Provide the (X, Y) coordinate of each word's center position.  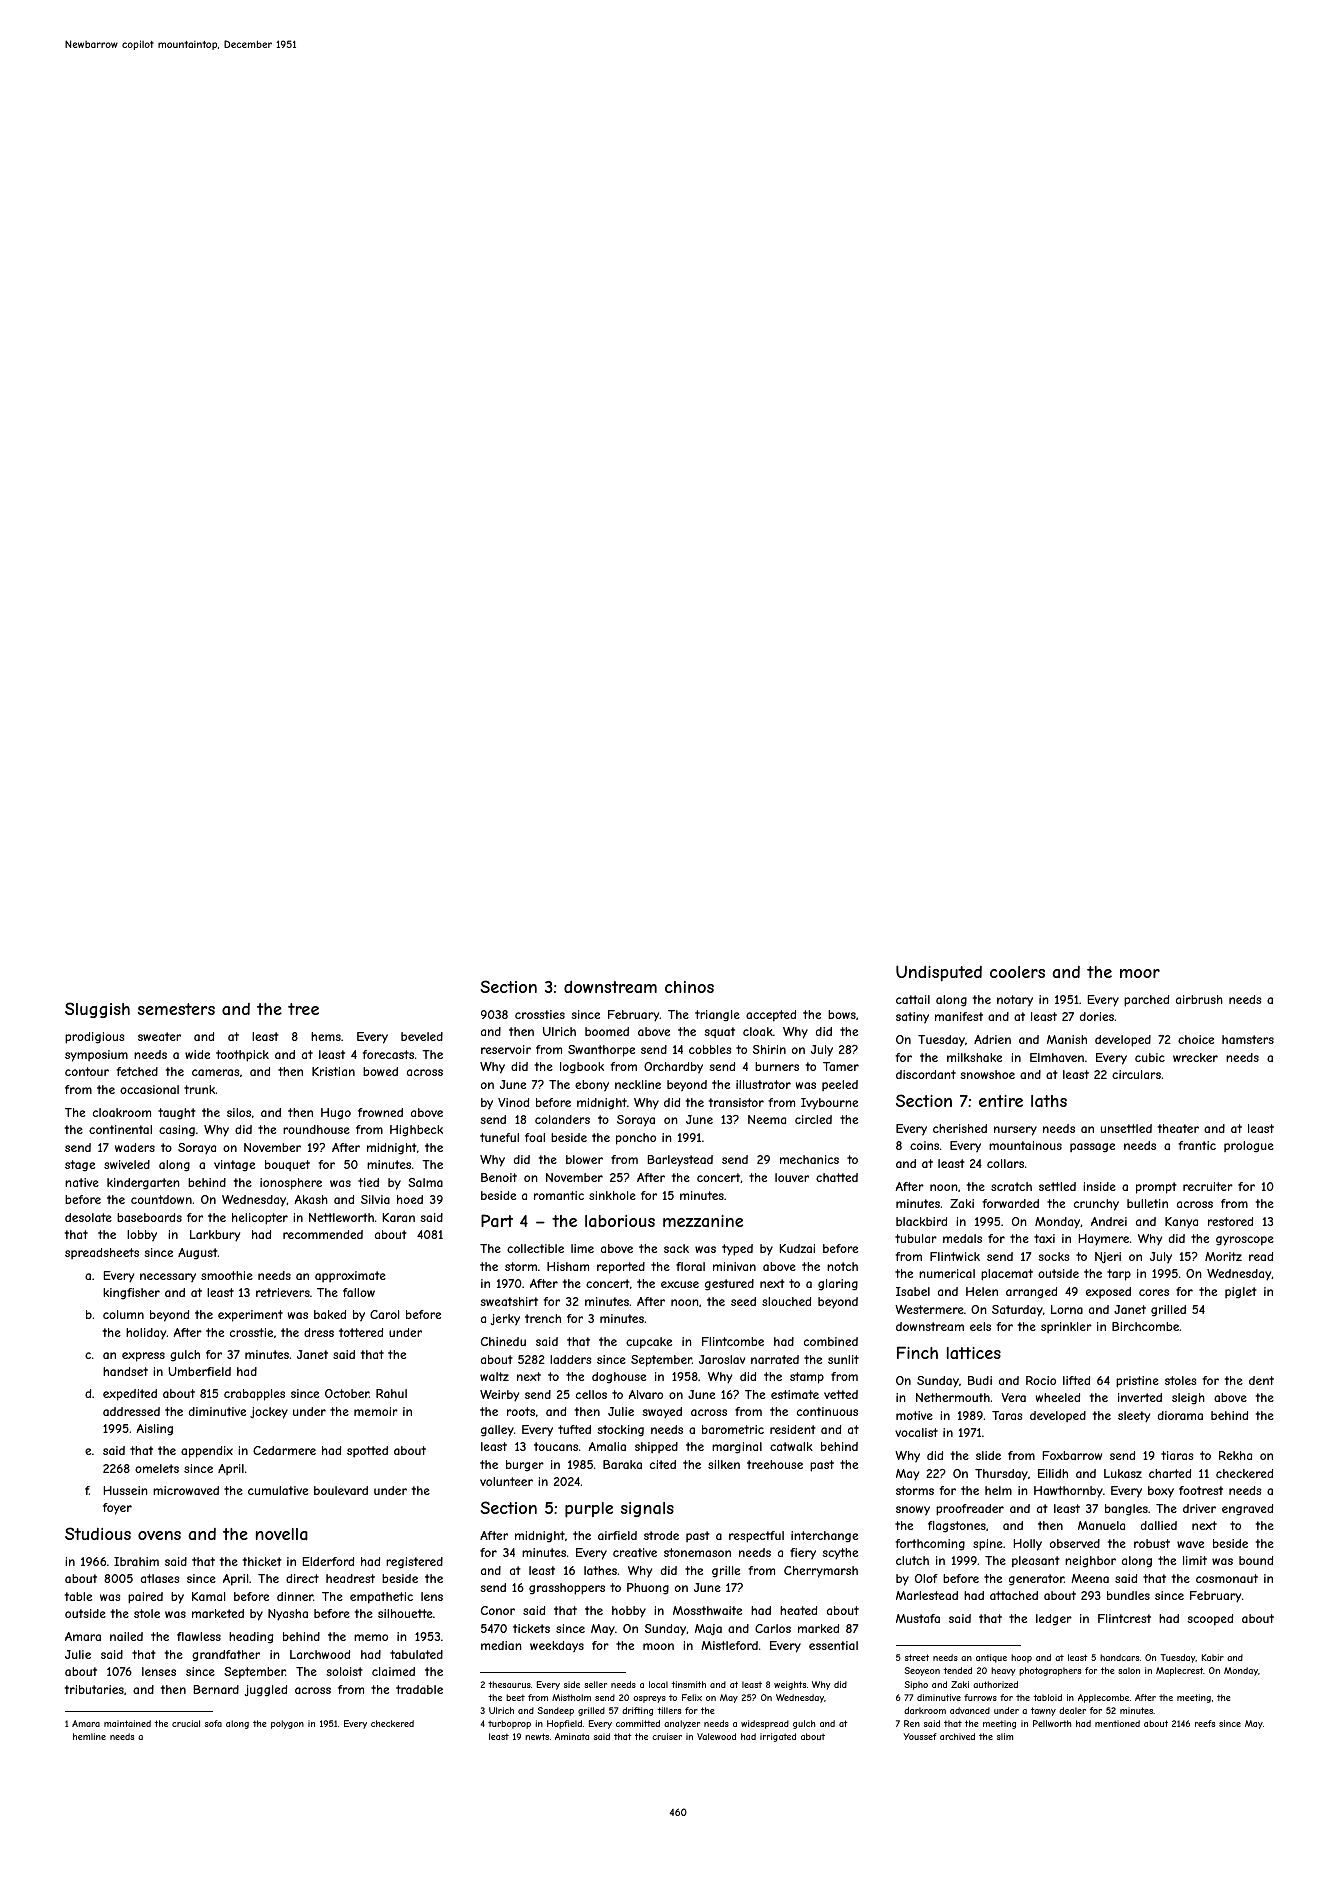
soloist (344, 1671)
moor (1140, 973)
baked (330, 1314)
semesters (176, 1009)
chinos (689, 987)
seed (743, 1301)
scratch (1011, 1186)
